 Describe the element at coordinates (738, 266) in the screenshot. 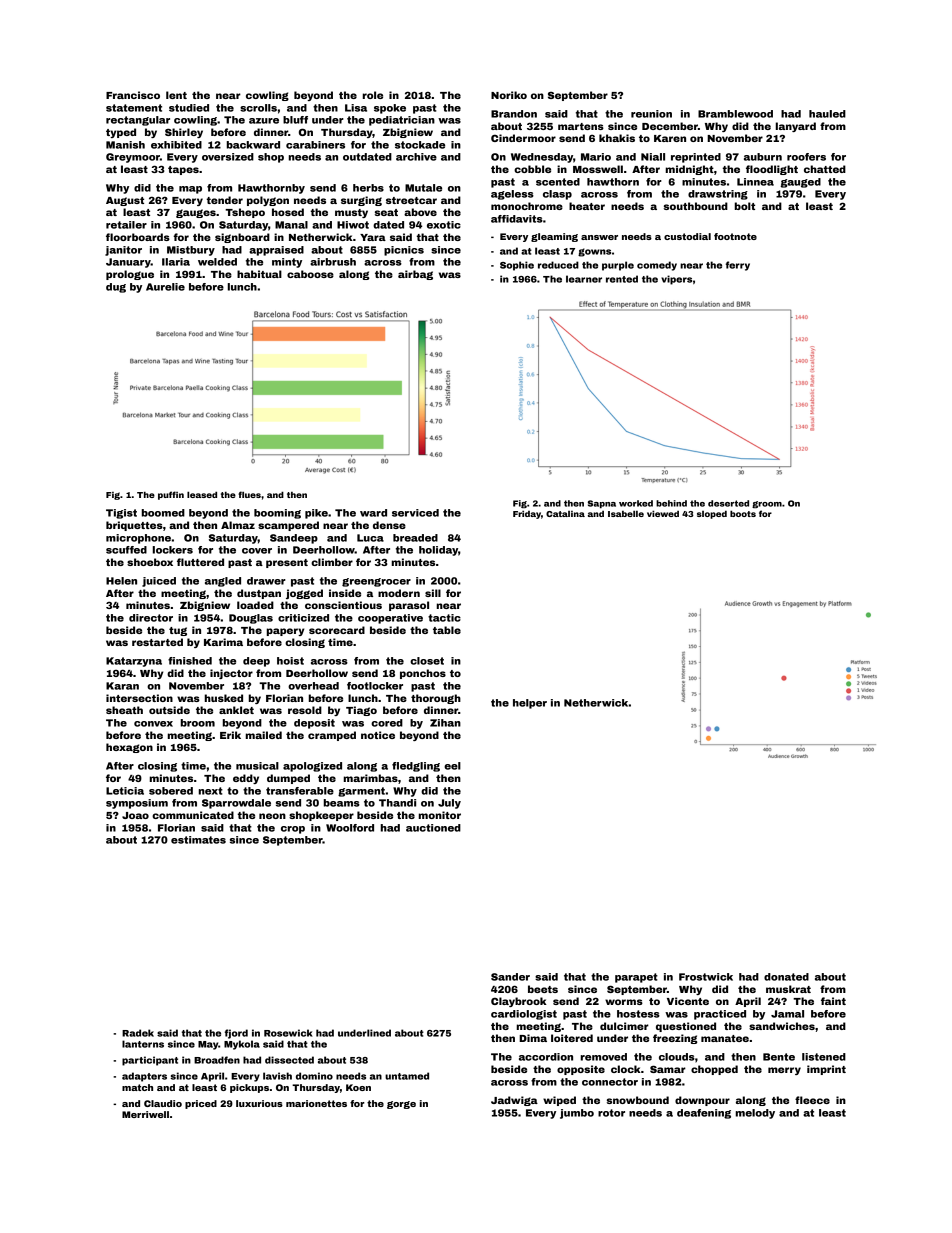

I see `ferry` at that location.
